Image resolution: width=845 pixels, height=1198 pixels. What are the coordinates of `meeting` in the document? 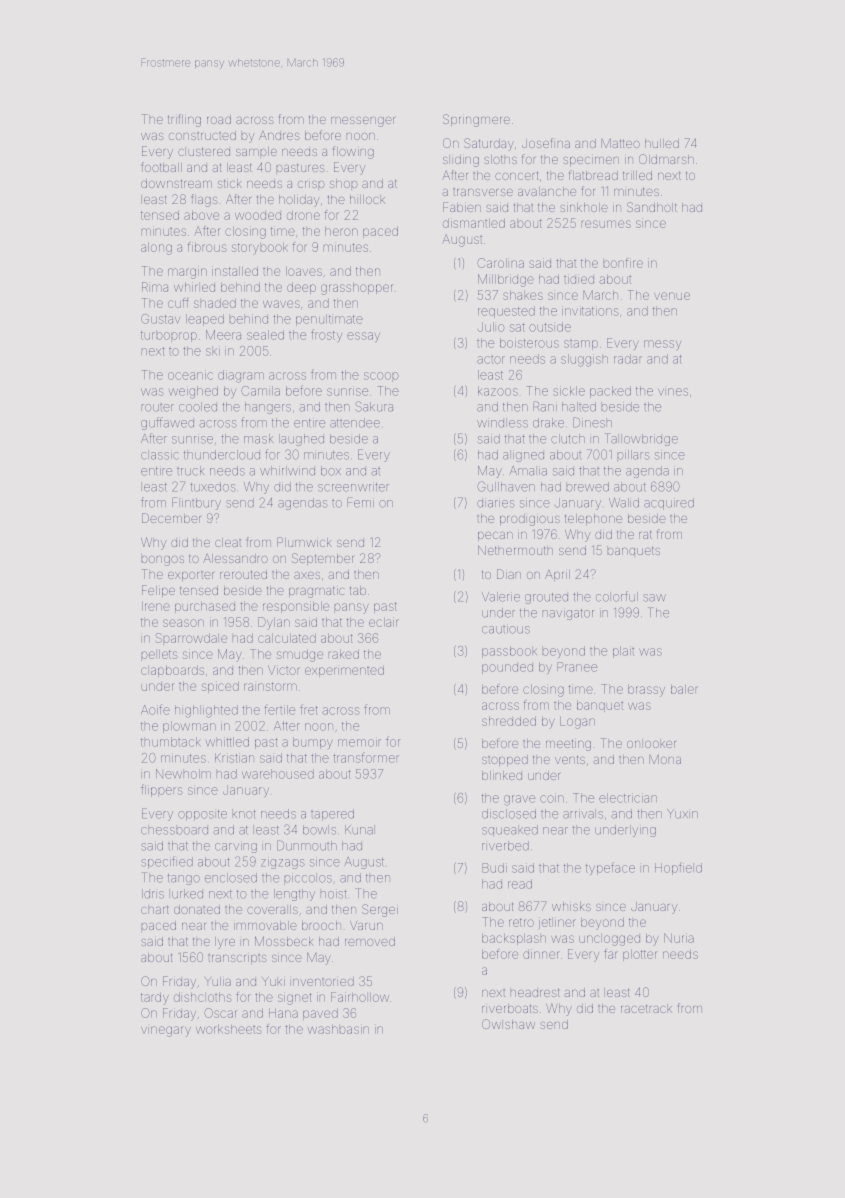 It's located at (568, 745).
